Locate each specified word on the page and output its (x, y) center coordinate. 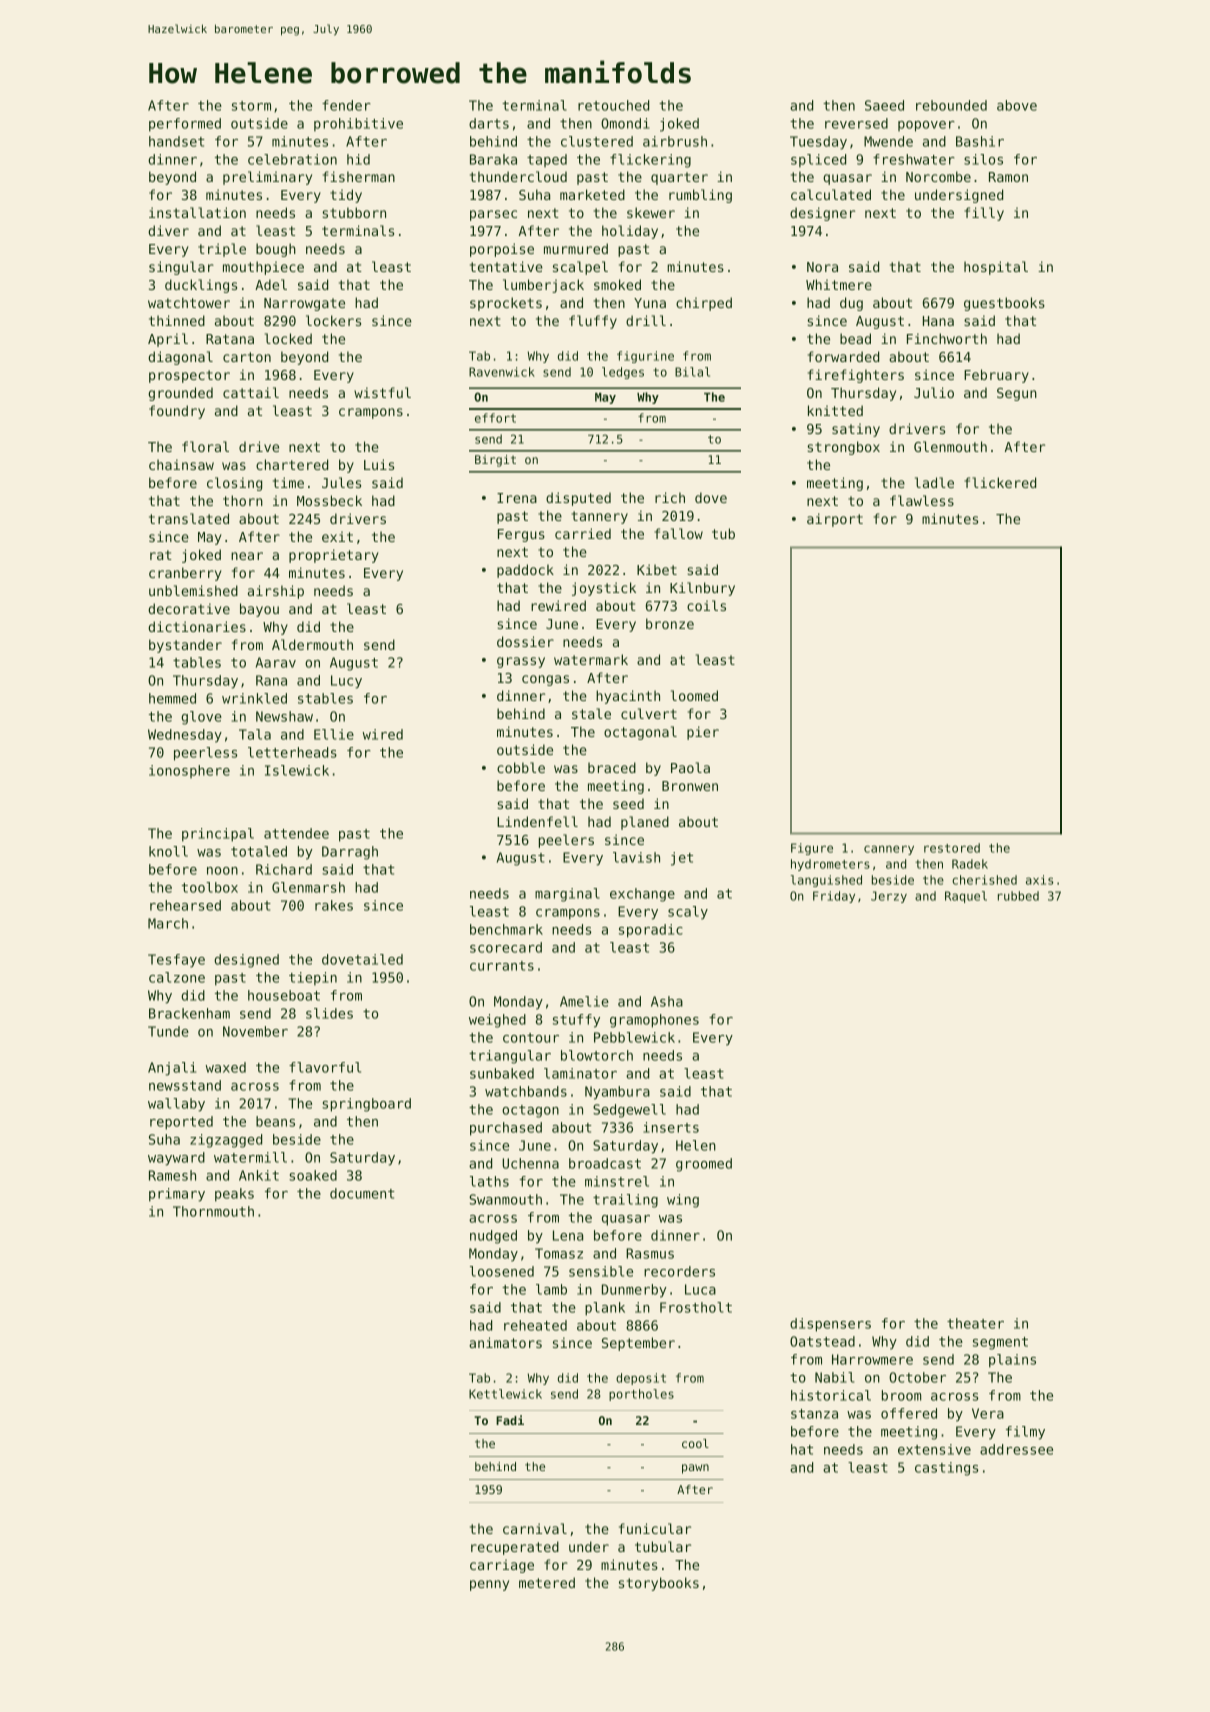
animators (505, 1342)
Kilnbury (702, 589)
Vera (988, 1413)
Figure (812, 849)
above (1017, 105)
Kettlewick (505, 1394)
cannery (889, 850)
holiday (630, 232)
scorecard (506, 947)
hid (358, 159)
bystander (185, 646)
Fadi (510, 1420)
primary (177, 1195)
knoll (168, 851)
